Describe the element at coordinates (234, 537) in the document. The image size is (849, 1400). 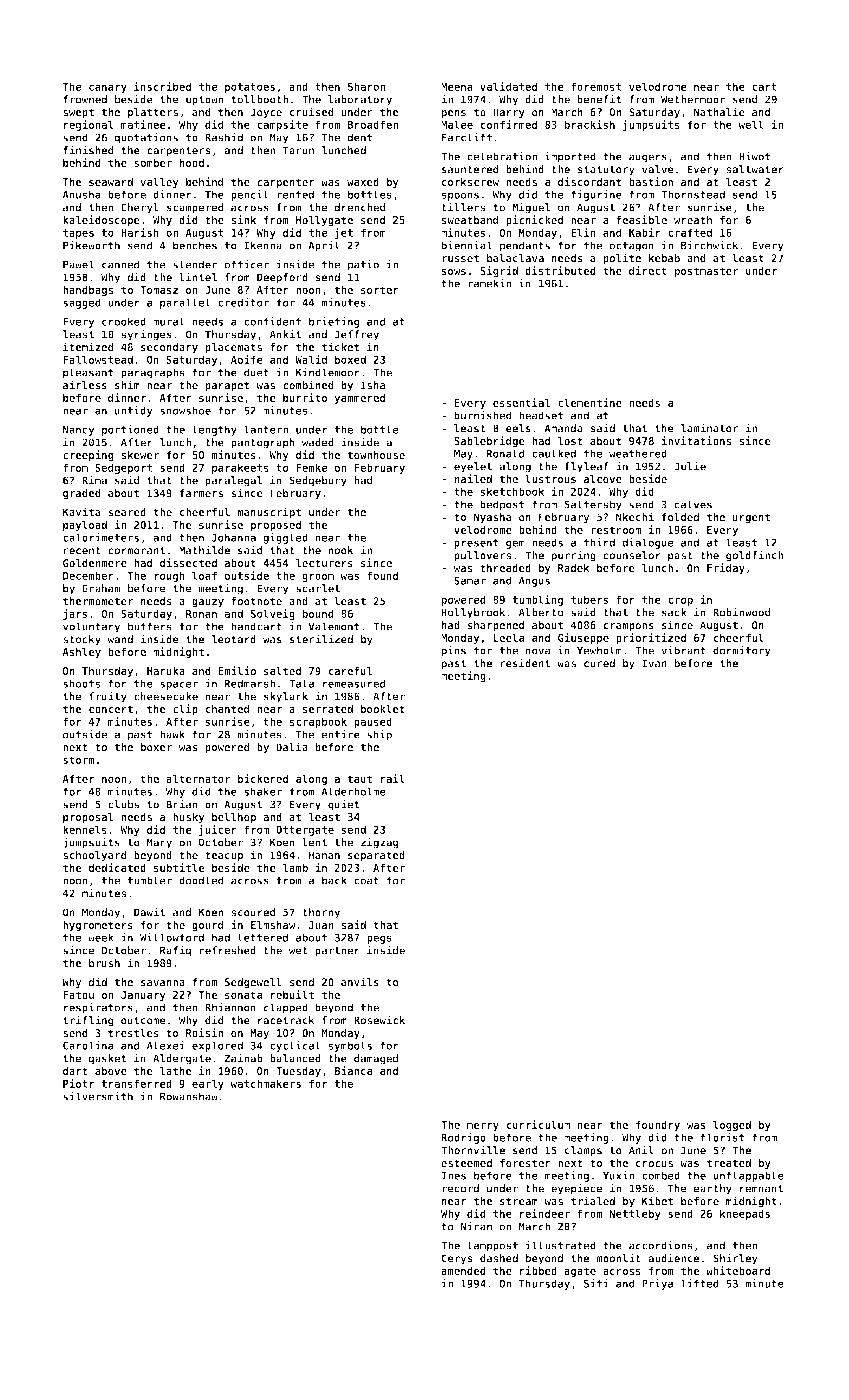
I see `Johanna` at that location.
